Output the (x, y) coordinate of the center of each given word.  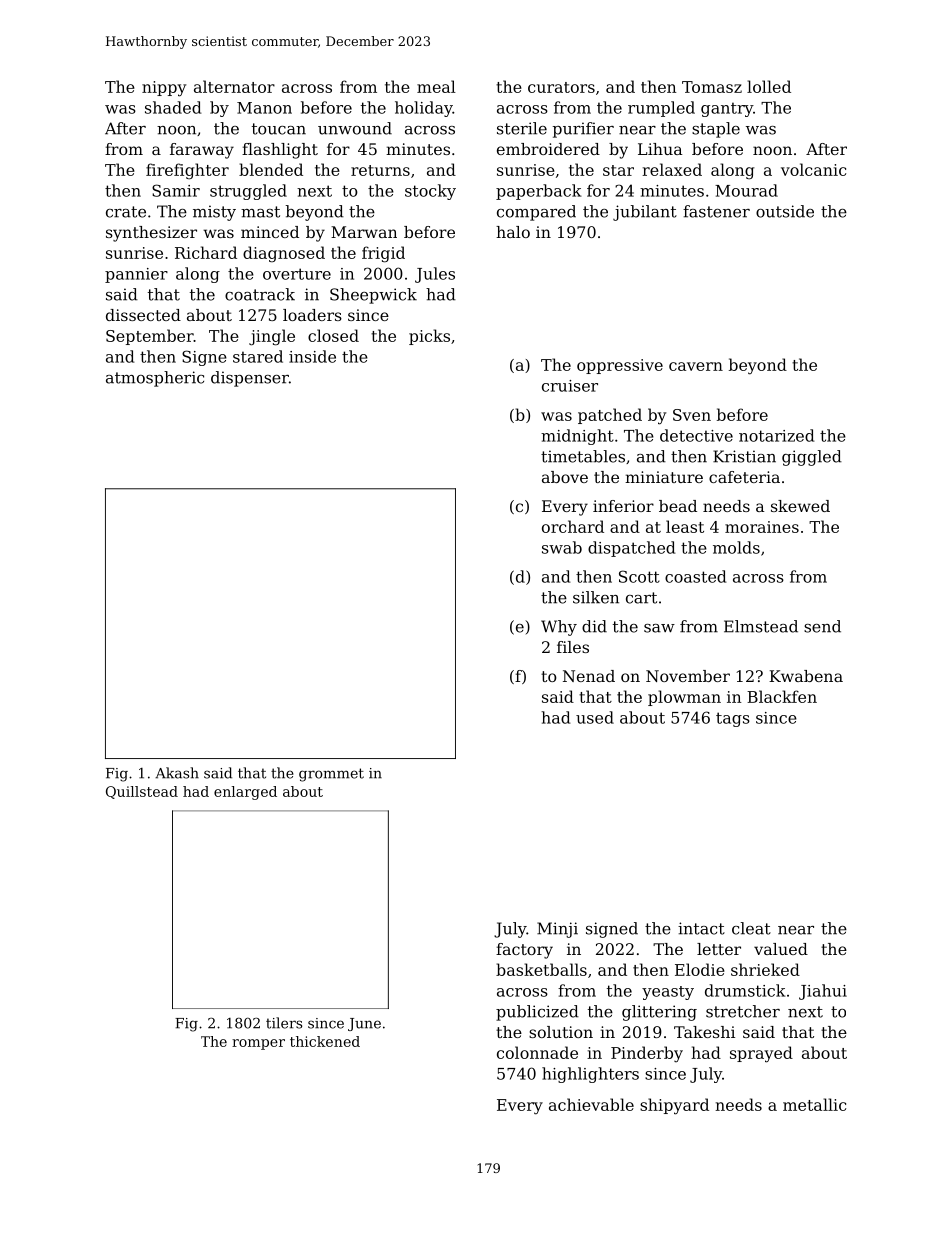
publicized (537, 1013)
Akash (177, 773)
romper (258, 1044)
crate (126, 212)
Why (559, 628)
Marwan (364, 232)
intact (701, 928)
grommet (331, 775)
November (688, 676)
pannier (136, 275)
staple (716, 130)
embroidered (548, 149)
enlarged (245, 793)
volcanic (813, 169)
